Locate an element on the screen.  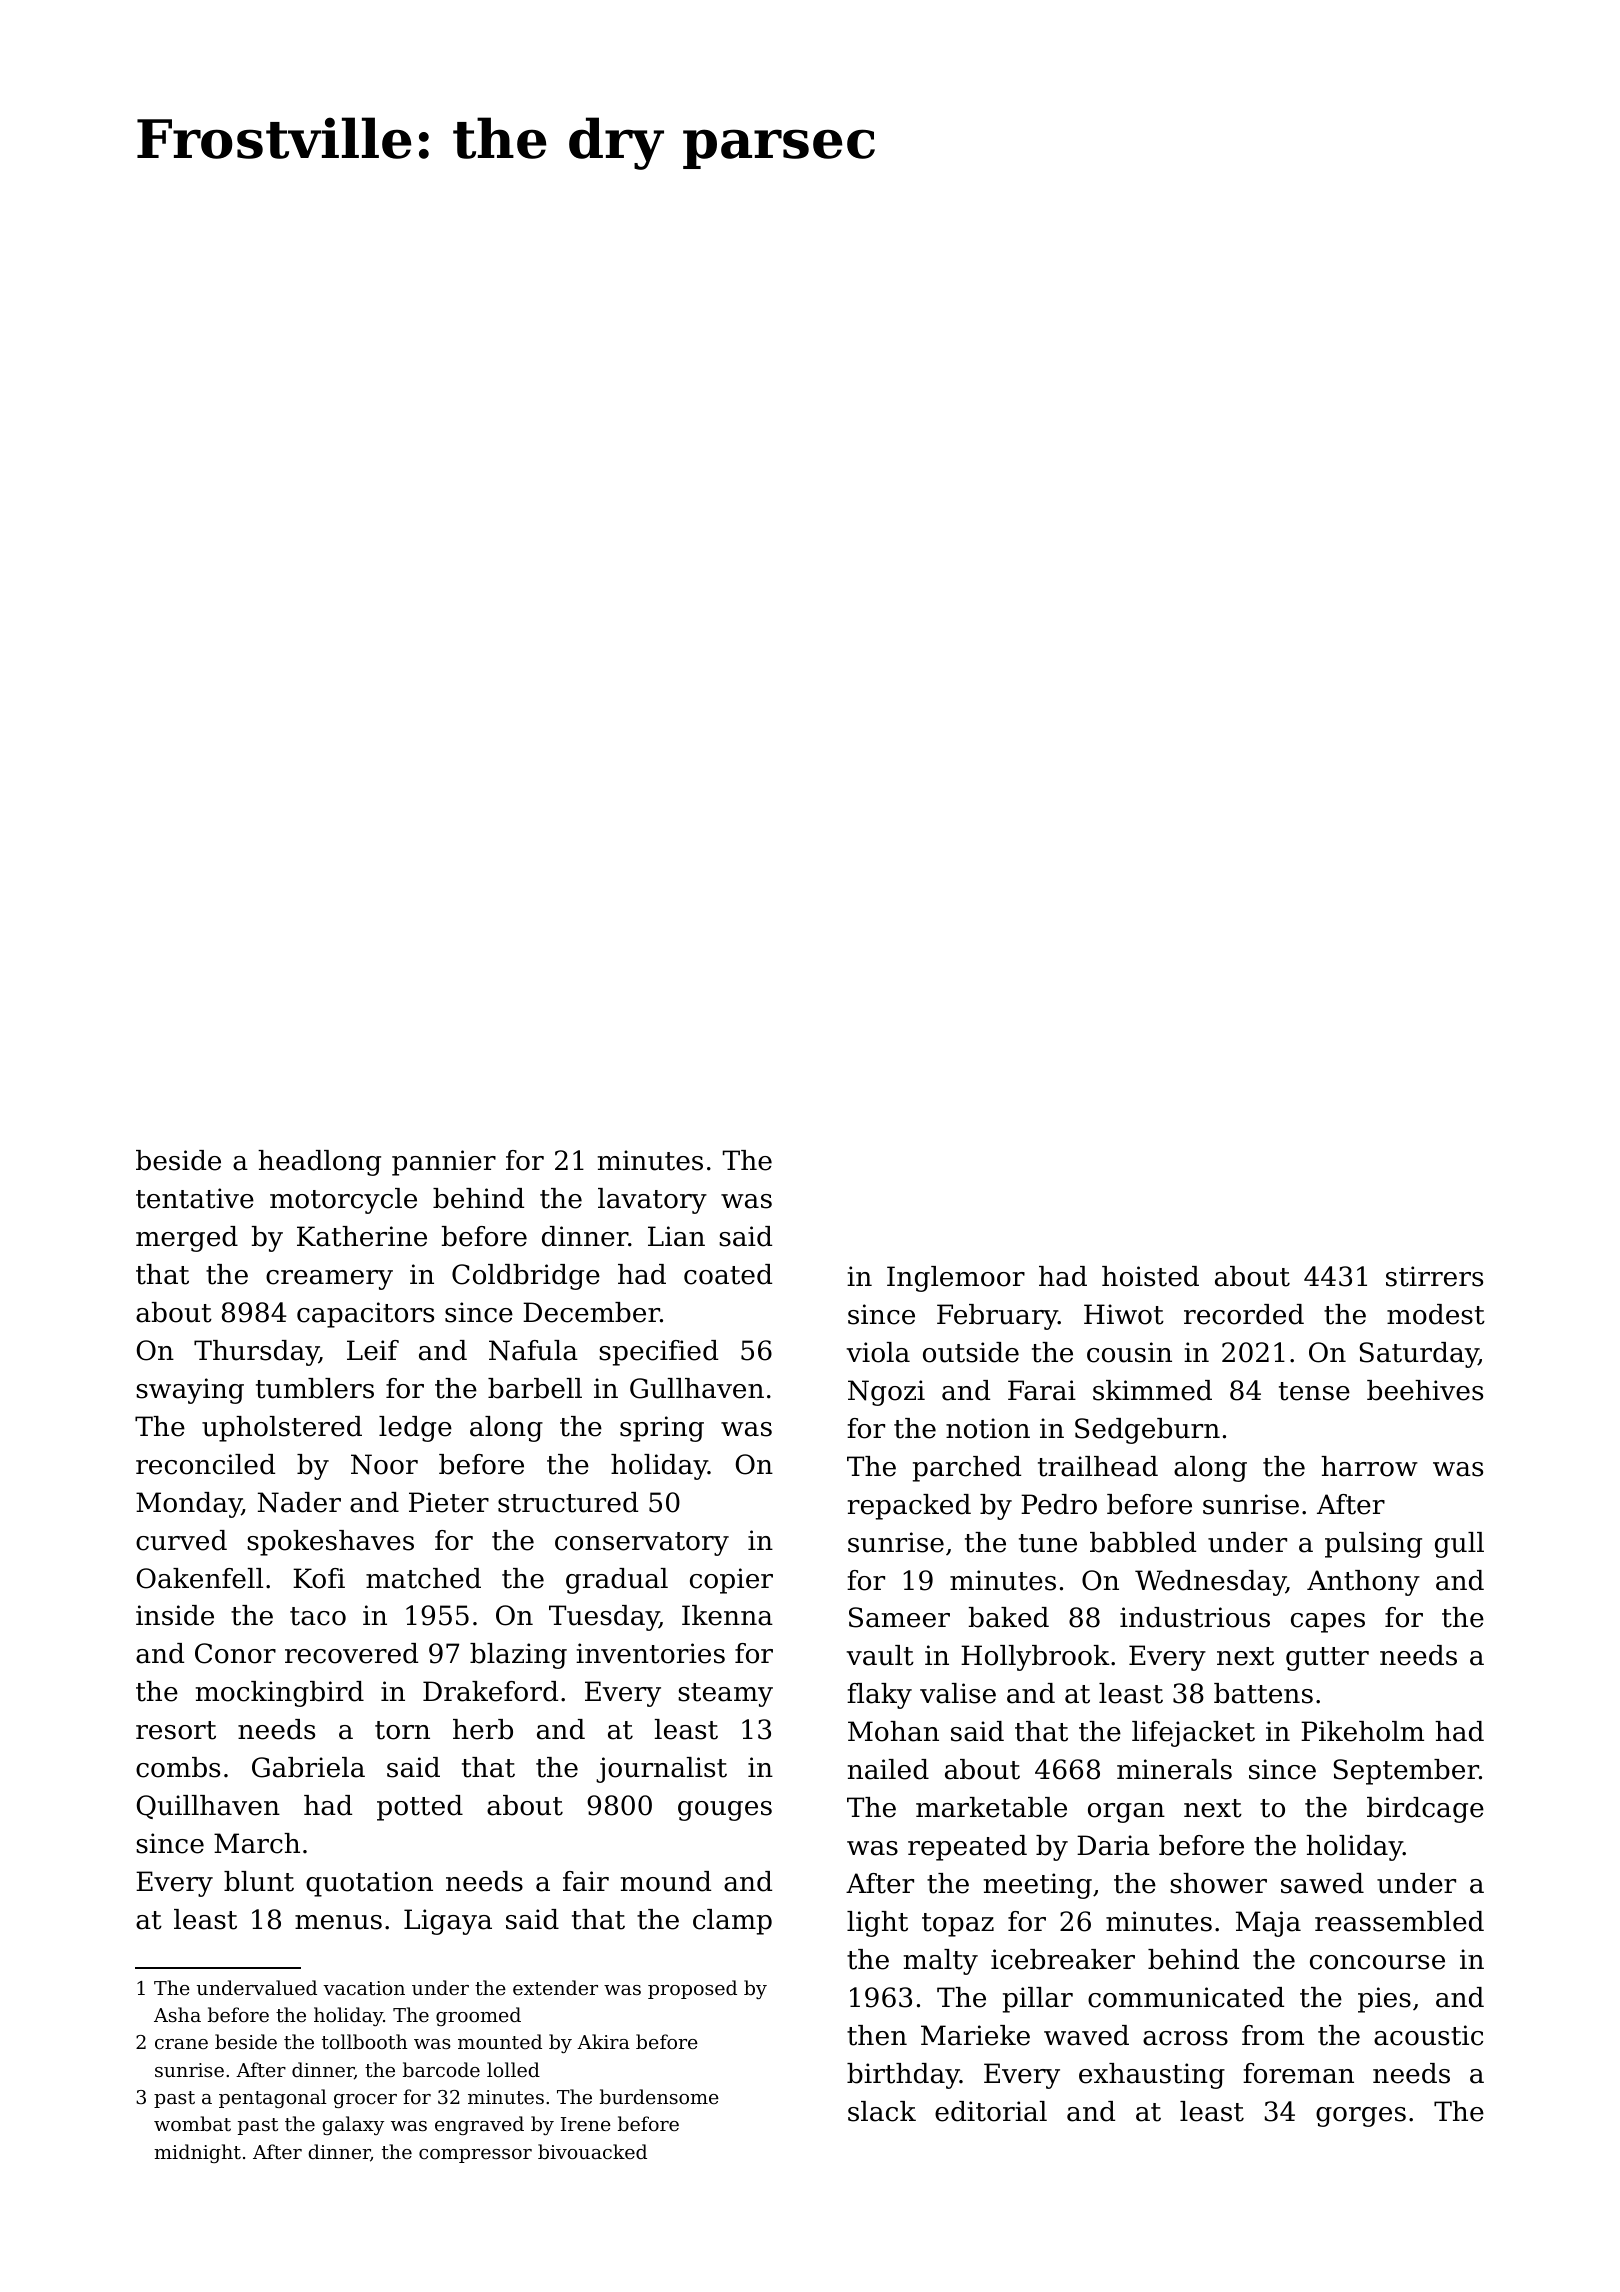
compressor is located at coordinates (475, 2156).
